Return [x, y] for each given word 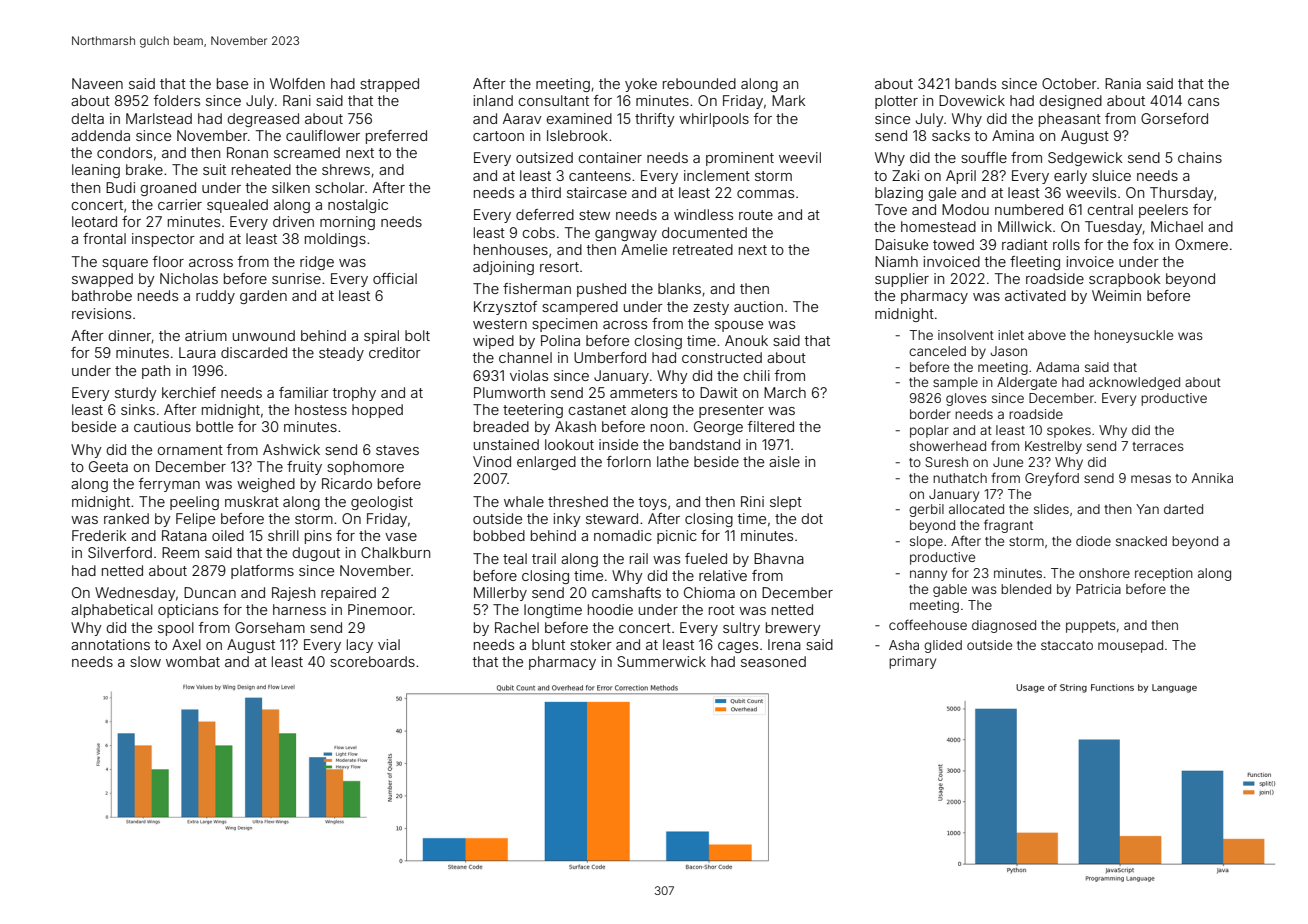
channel [525, 357]
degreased [263, 120]
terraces [1158, 446]
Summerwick [661, 661]
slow [145, 661]
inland [493, 100]
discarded [254, 352]
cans [1203, 102]
